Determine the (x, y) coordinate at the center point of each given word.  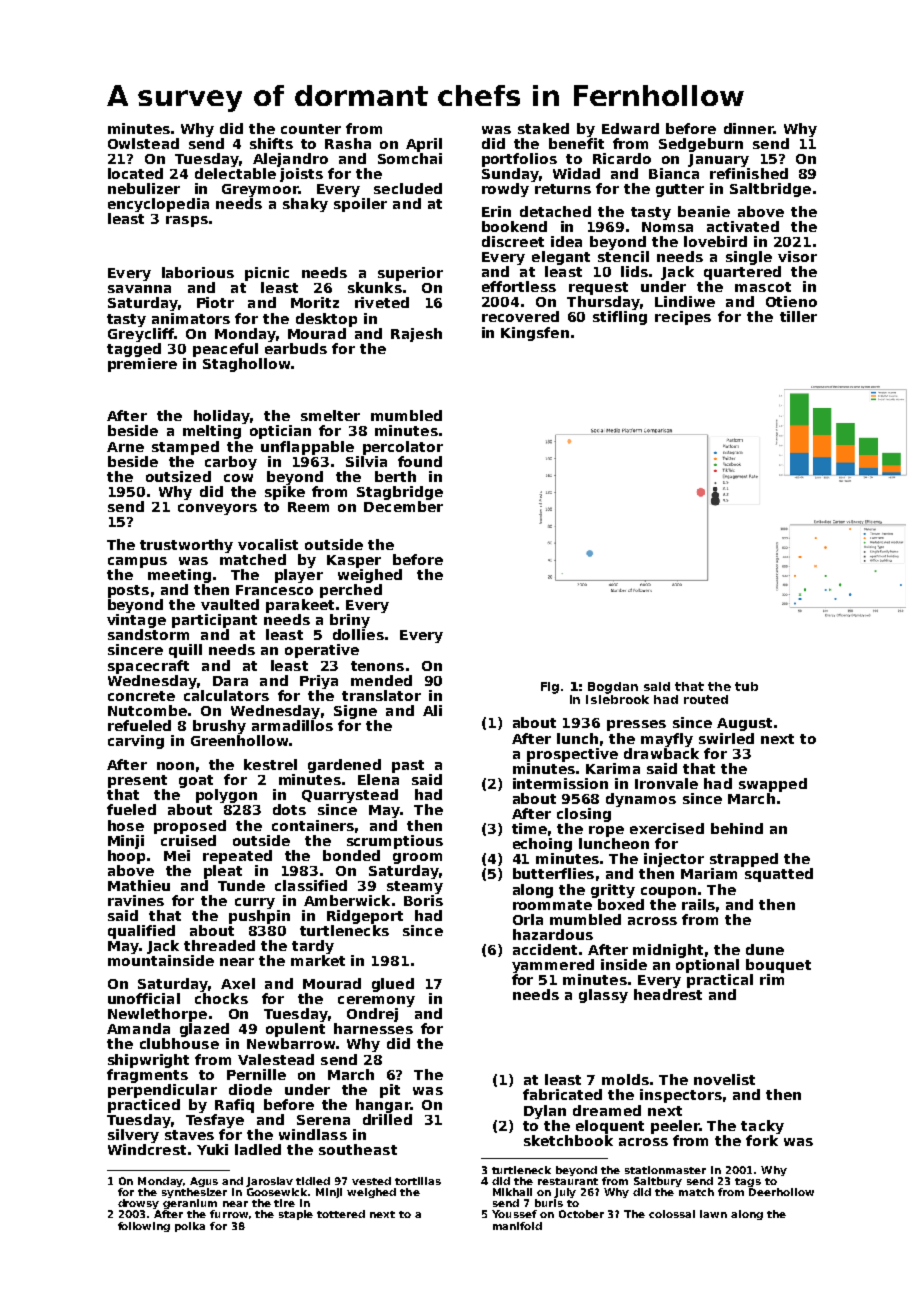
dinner (748, 128)
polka (190, 1227)
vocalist (268, 544)
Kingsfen (535, 334)
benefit (576, 143)
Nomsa (667, 227)
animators (191, 318)
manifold (517, 1226)
